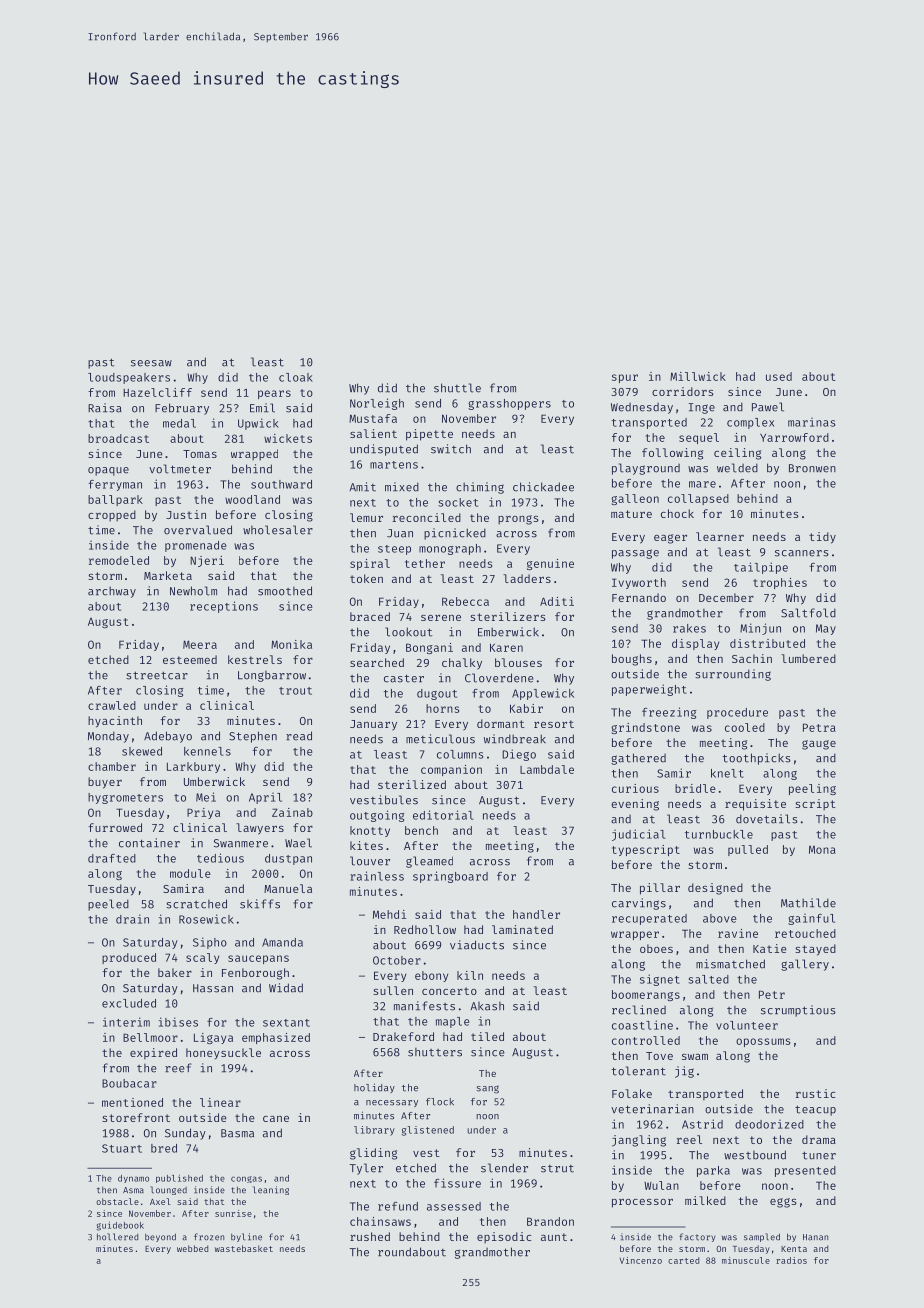  Describe the element at coordinates (543, 694) in the screenshot. I see `Applewick` at that location.
